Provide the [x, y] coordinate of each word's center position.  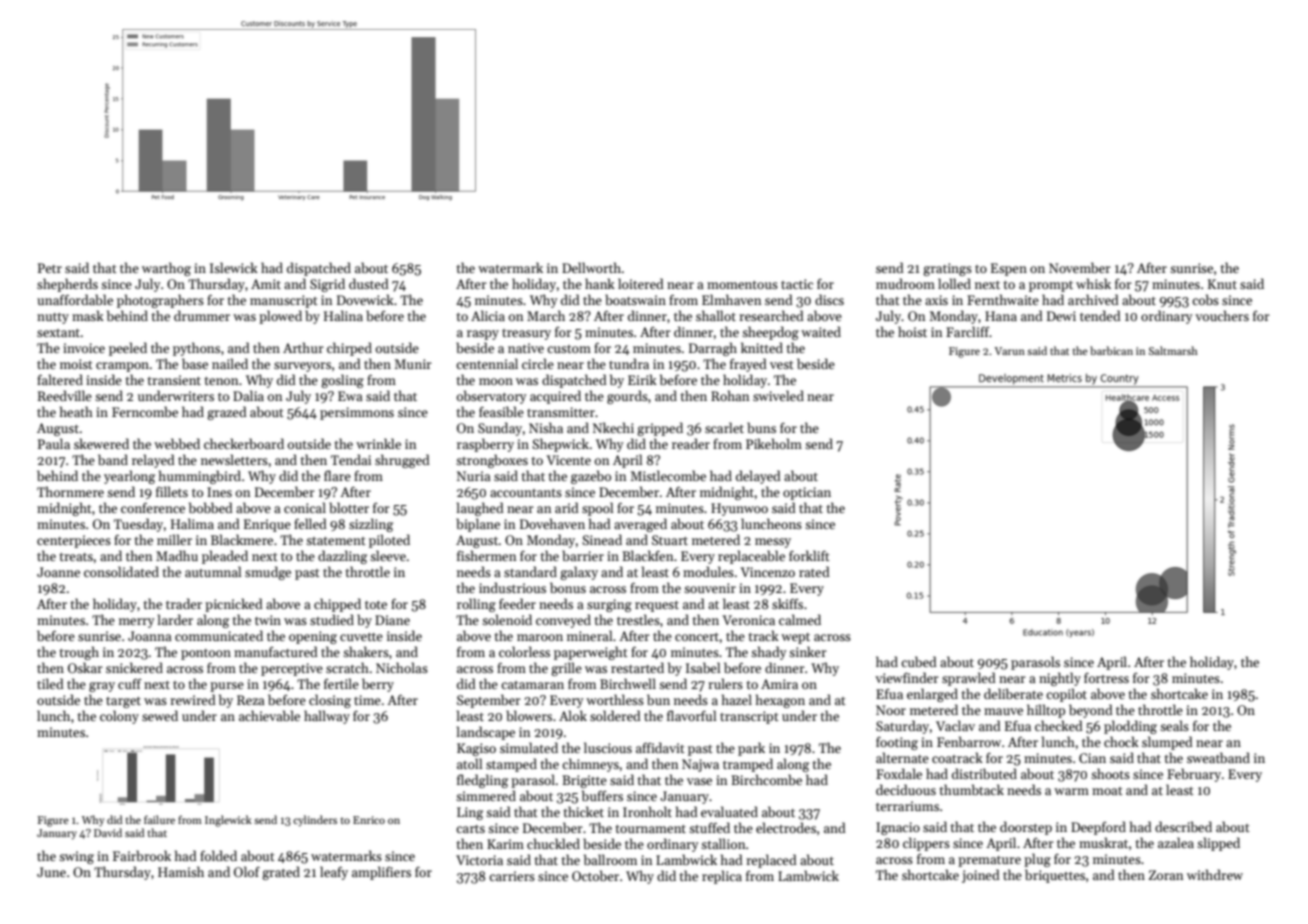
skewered [101, 443]
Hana [1001, 316]
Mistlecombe [668, 475]
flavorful [692, 715]
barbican [1111, 350]
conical [305, 507]
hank [600, 283]
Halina [343, 315]
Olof [247, 871]
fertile [341, 683]
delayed [758, 477]
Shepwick [560, 445]
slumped [1167, 743]
